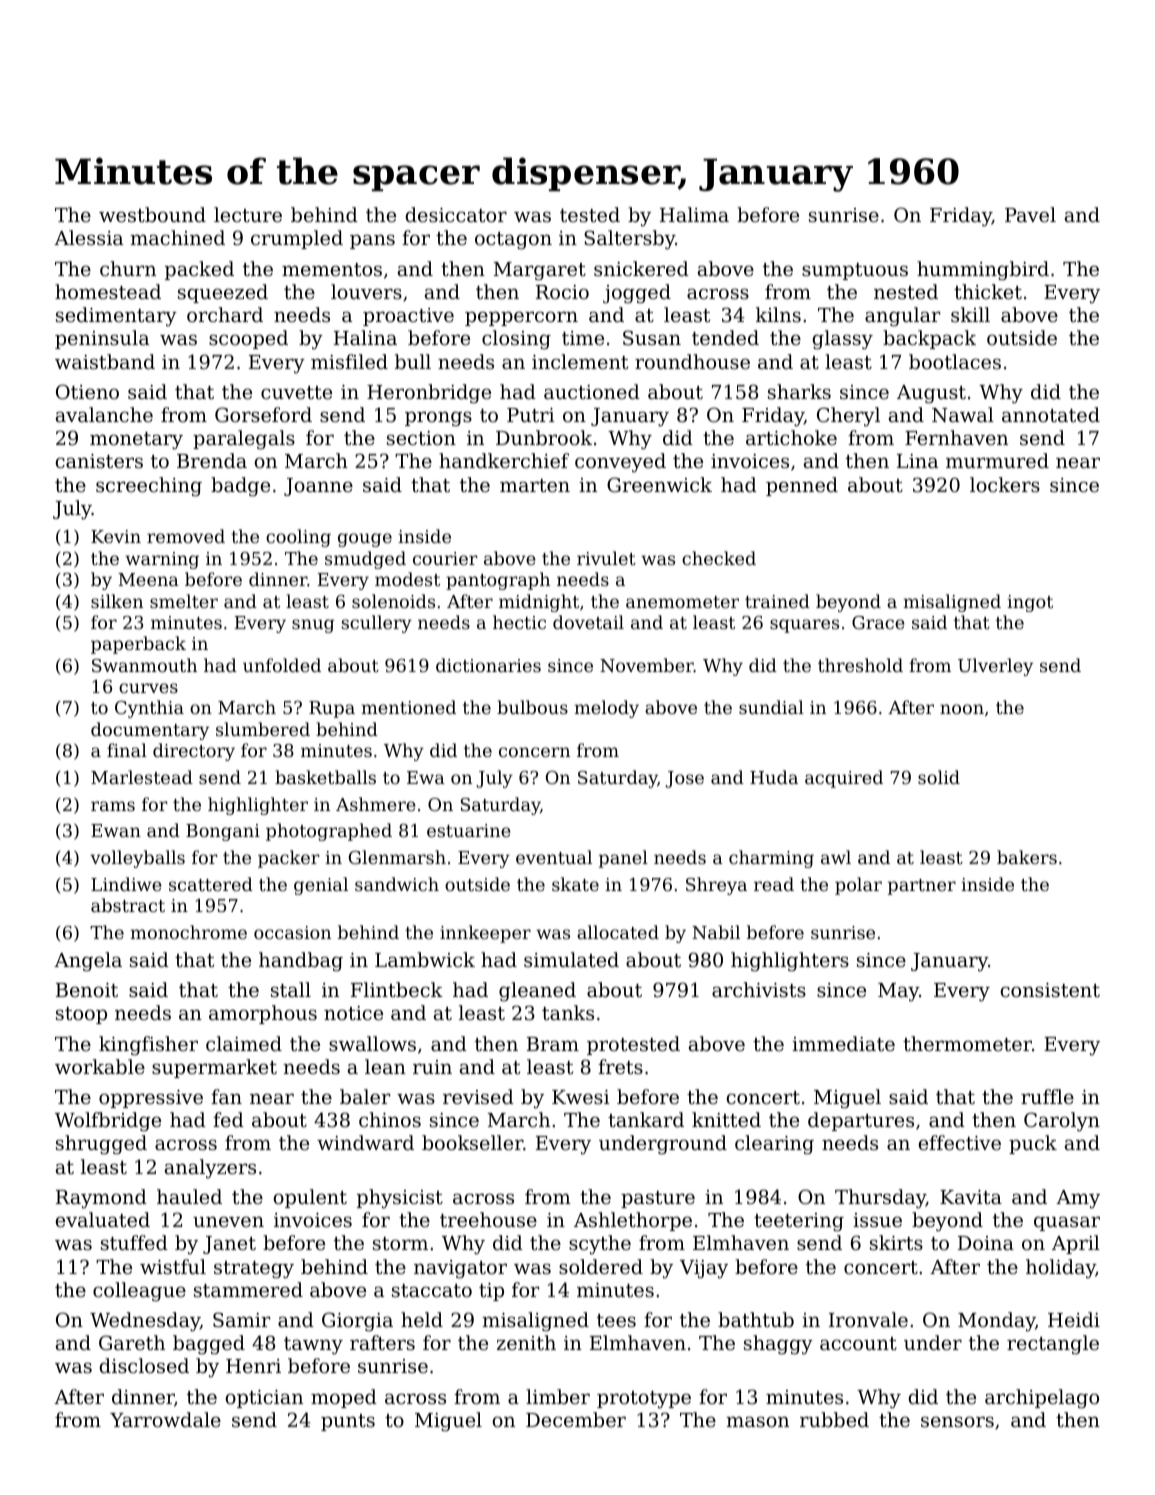 This image has width=1155, height=1495. Describe the element at coordinates (456, 214) in the image. I see `desiccator` at that location.
